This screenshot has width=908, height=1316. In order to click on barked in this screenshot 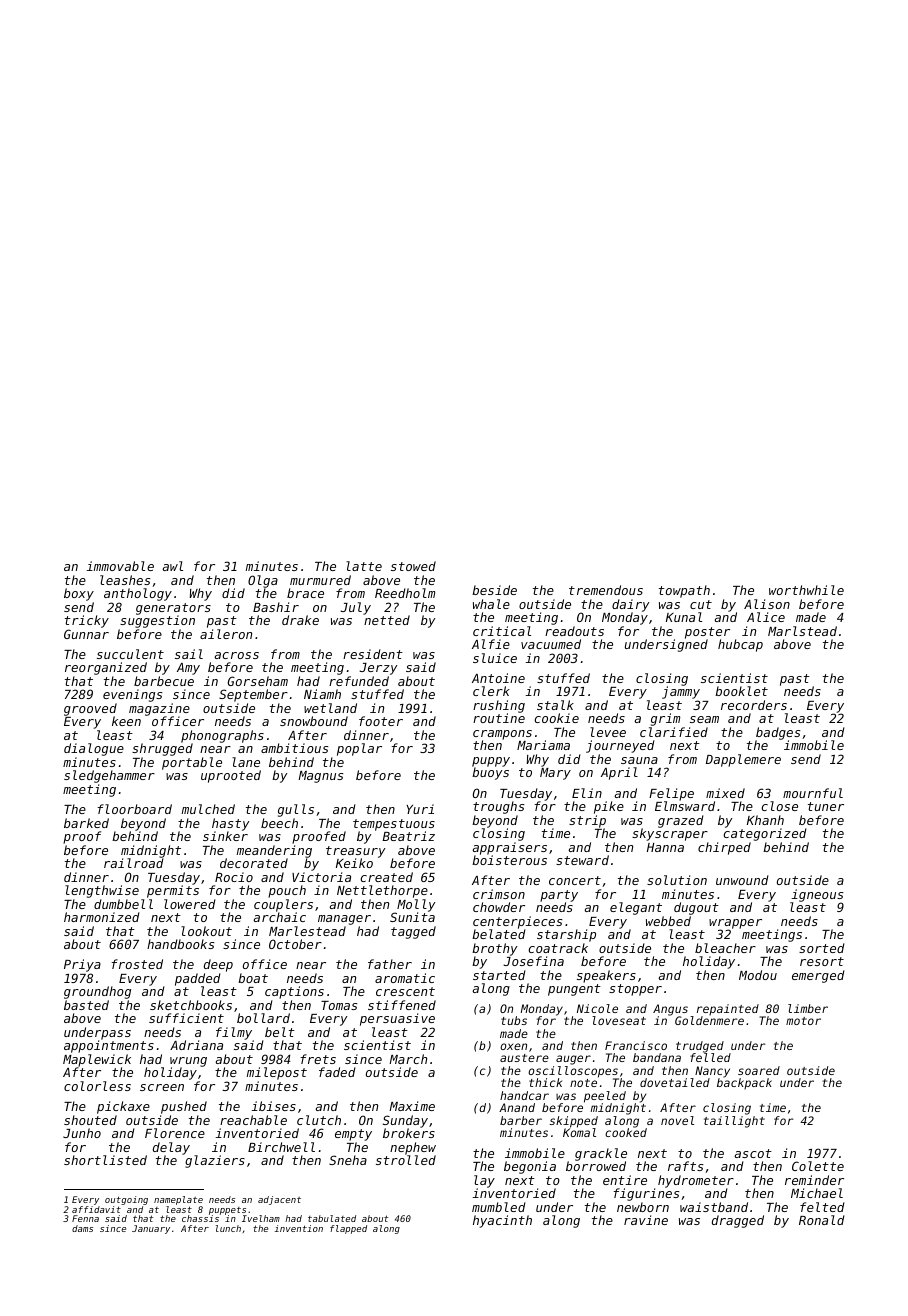, I will do `click(86, 823)`.
